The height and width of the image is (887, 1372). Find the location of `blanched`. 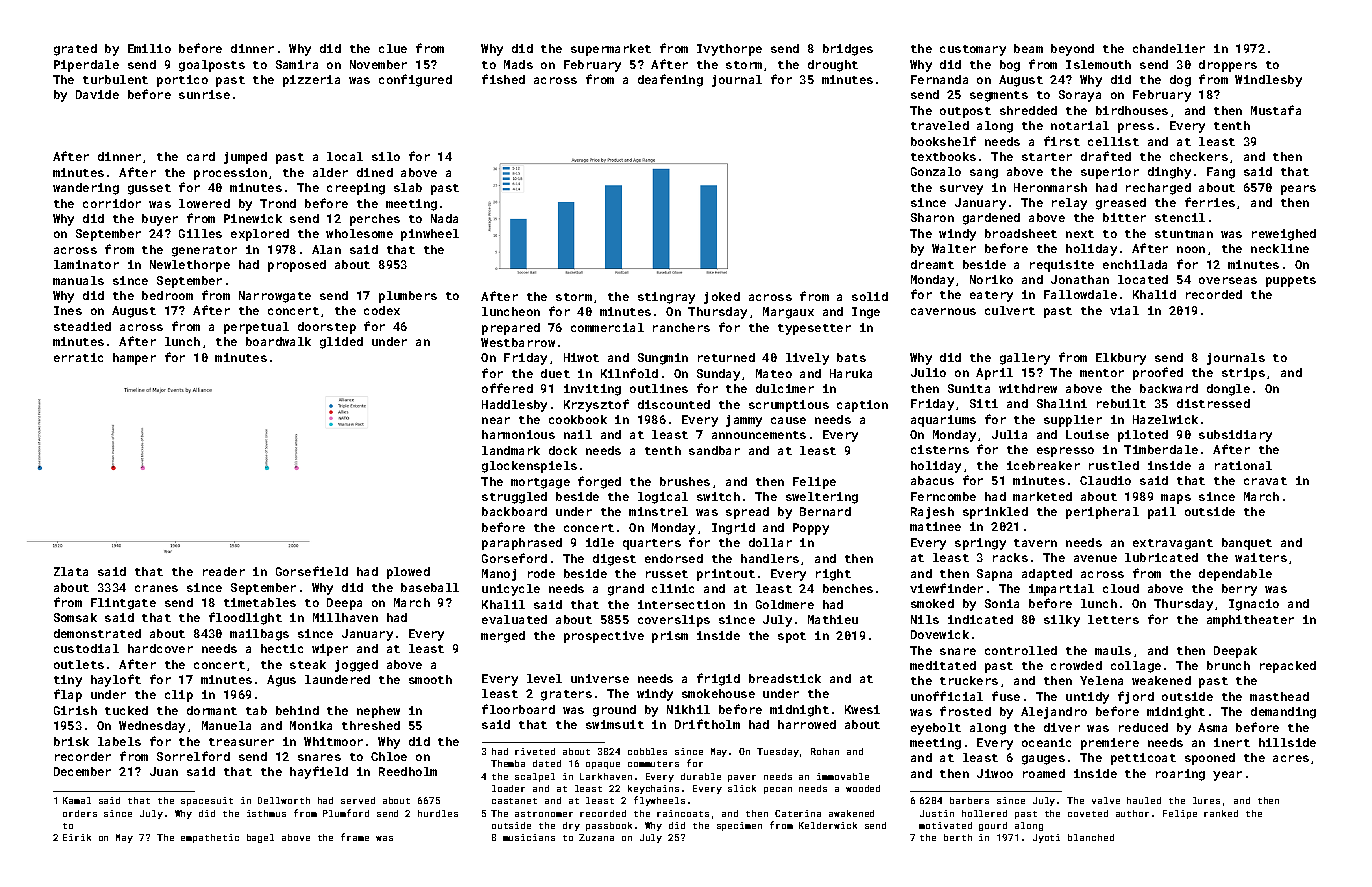

blanched is located at coordinates (1091, 837).
